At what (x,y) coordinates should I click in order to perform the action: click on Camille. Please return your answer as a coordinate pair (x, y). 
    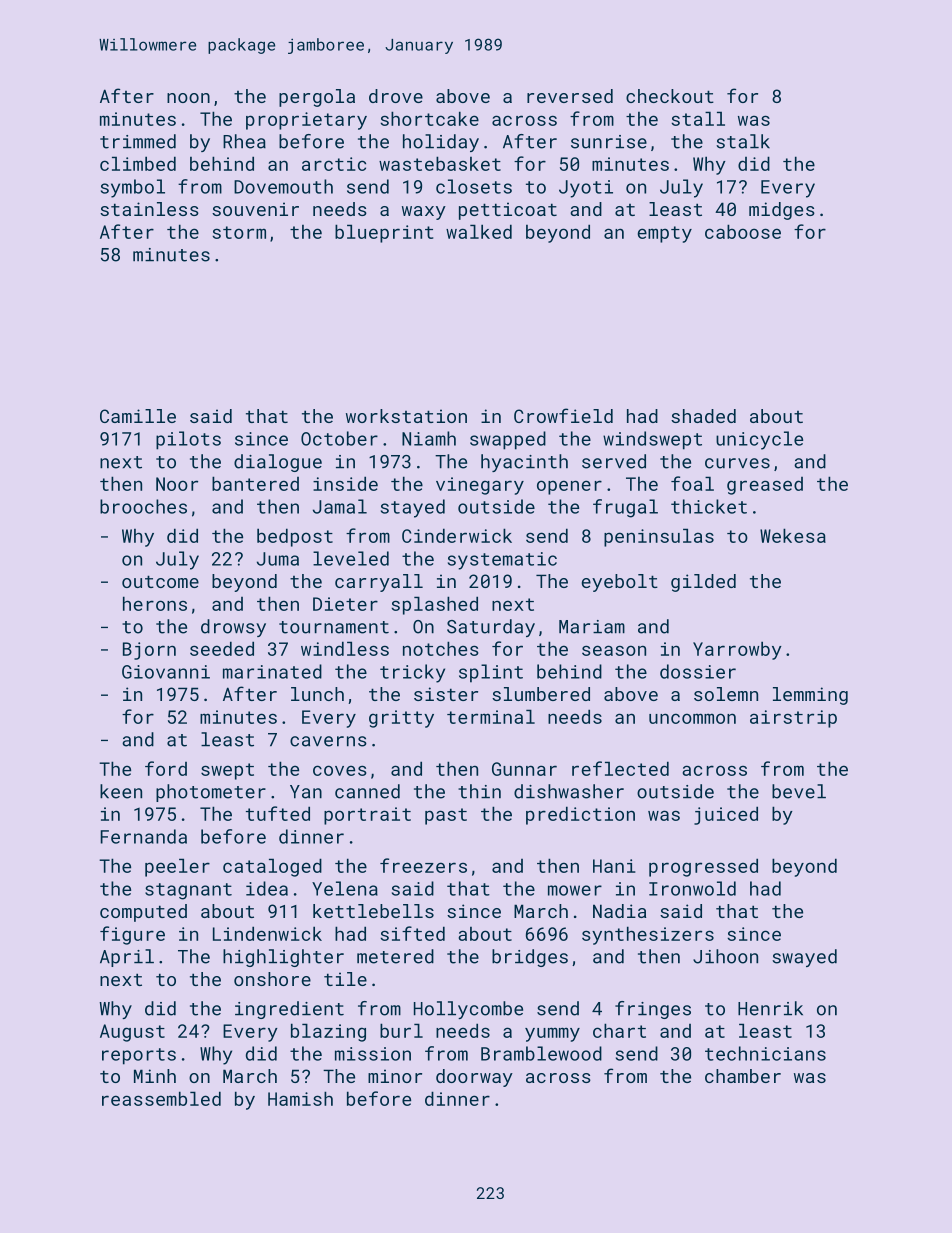
    Looking at the image, I should click on (138, 416).
